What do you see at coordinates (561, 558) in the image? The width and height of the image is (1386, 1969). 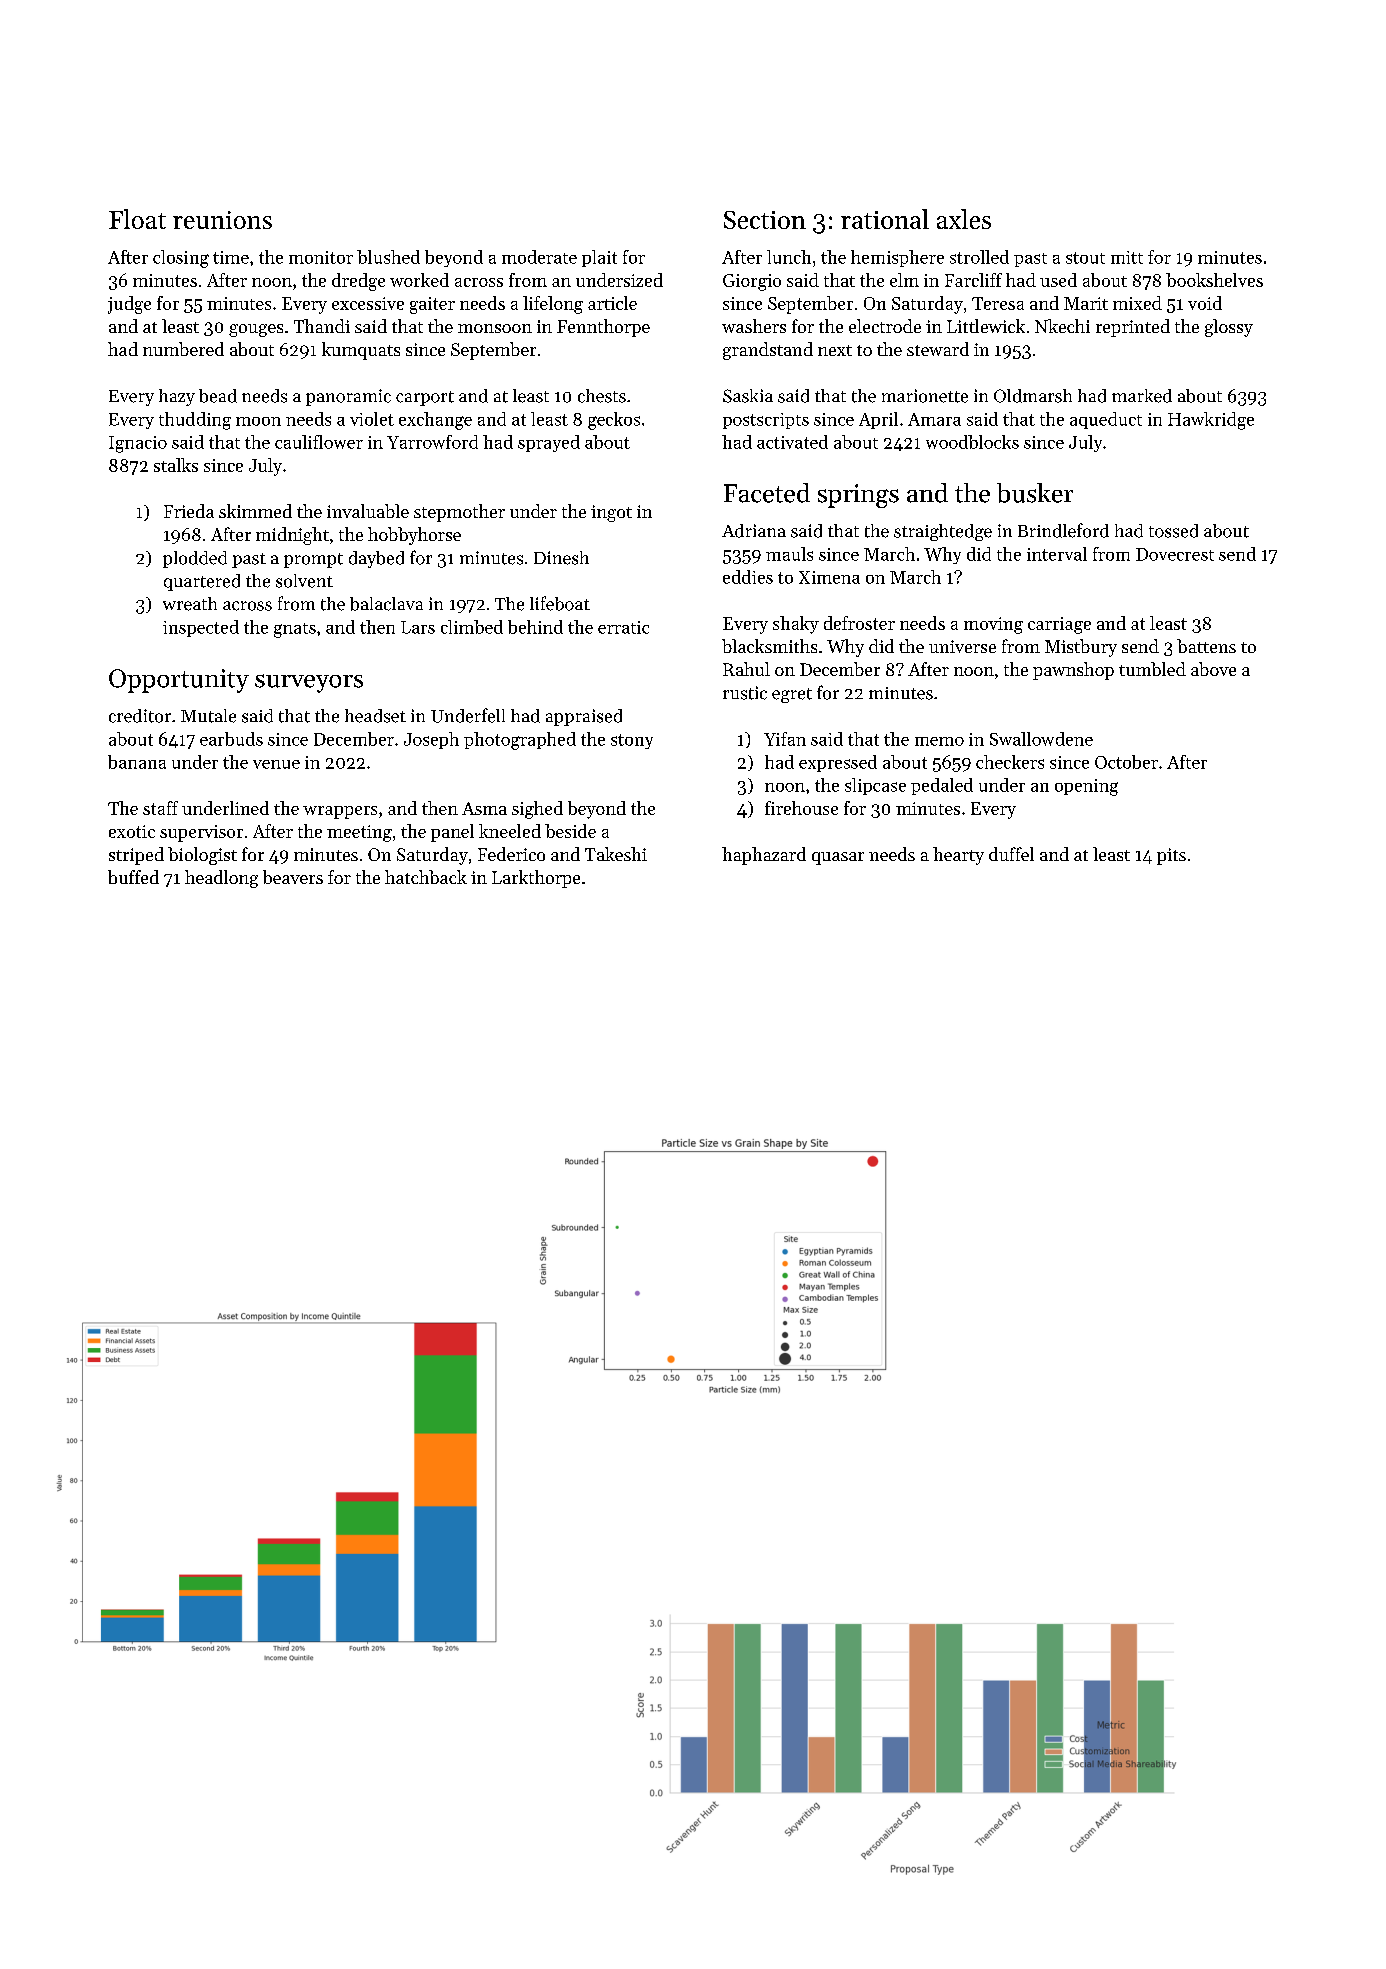 I see `Dinesh` at bounding box center [561, 558].
